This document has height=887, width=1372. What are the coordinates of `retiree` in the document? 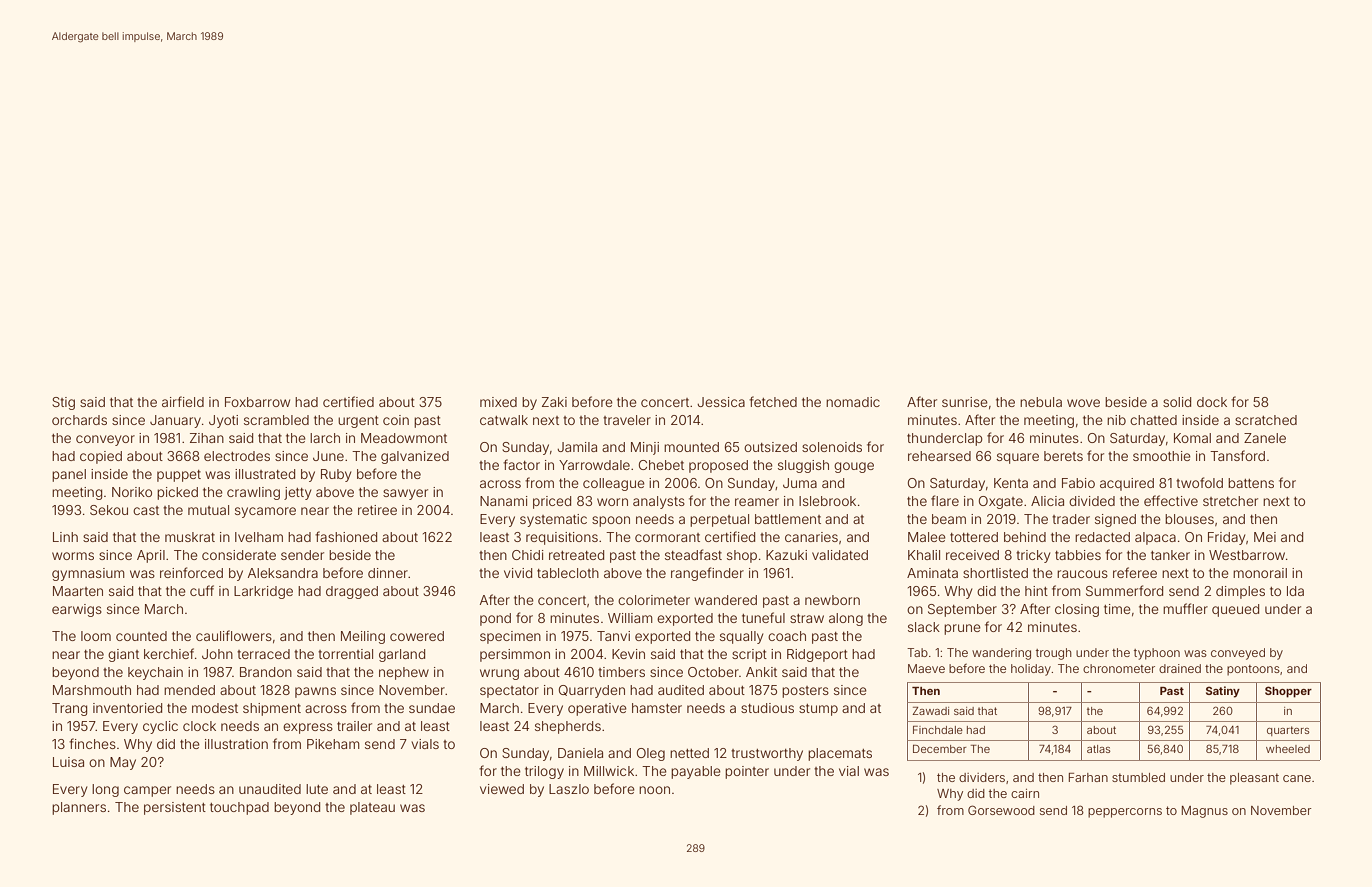 It's located at (377, 510).
